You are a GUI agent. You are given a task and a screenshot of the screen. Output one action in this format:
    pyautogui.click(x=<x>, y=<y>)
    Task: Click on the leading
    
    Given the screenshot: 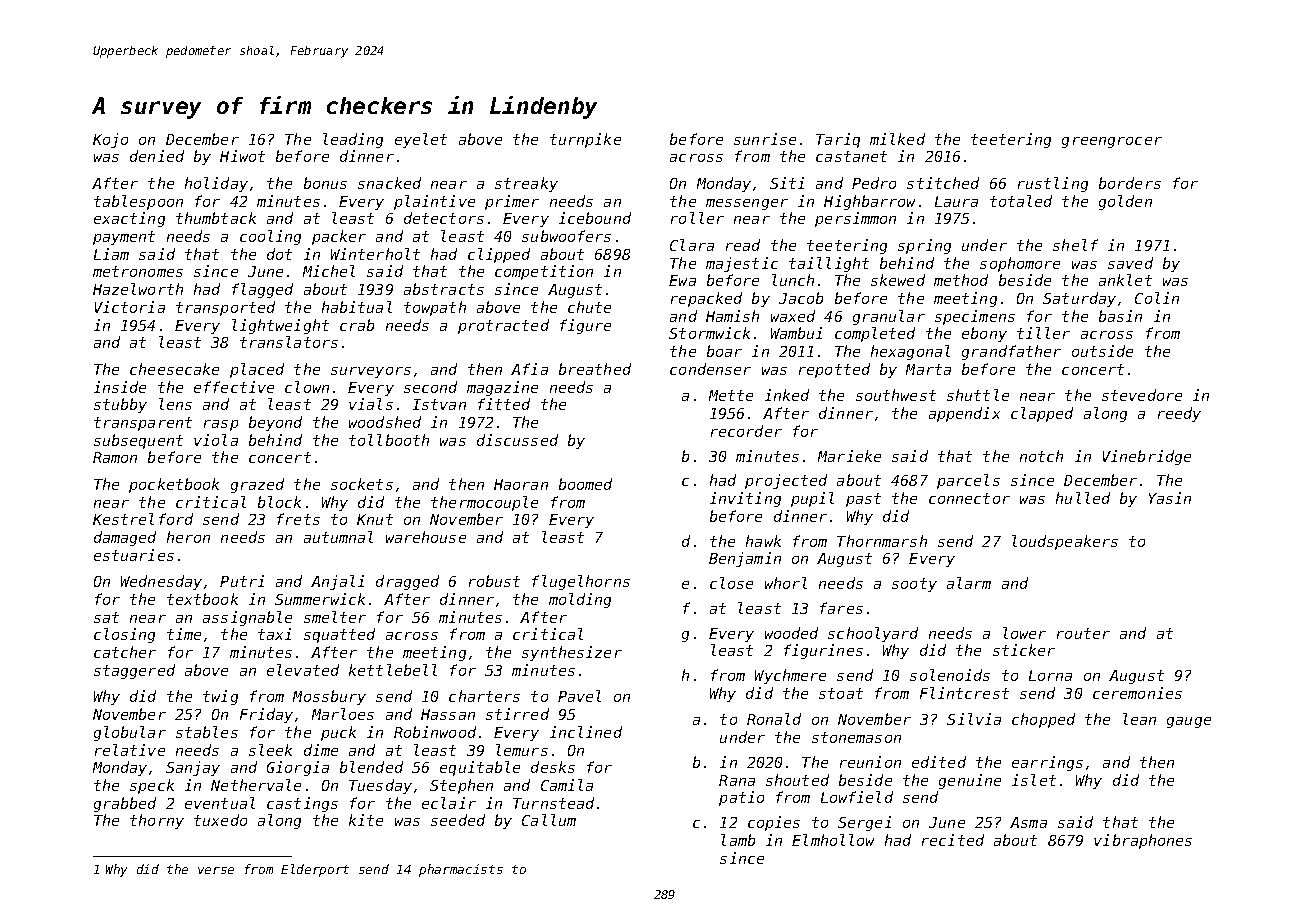 What is the action you would take?
    pyautogui.click(x=353, y=140)
